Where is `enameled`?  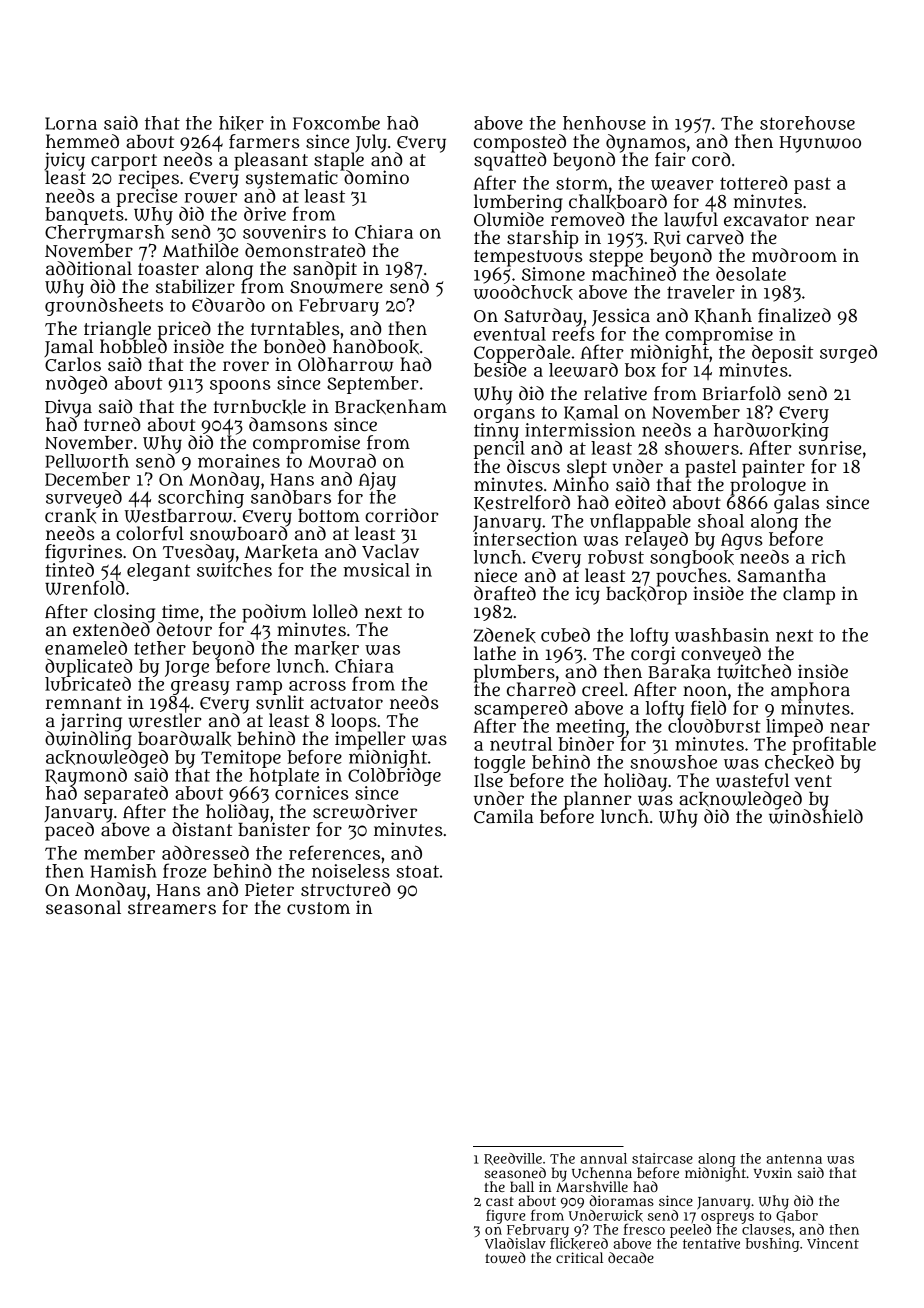 enameled is located at coordinates (86, 648).
